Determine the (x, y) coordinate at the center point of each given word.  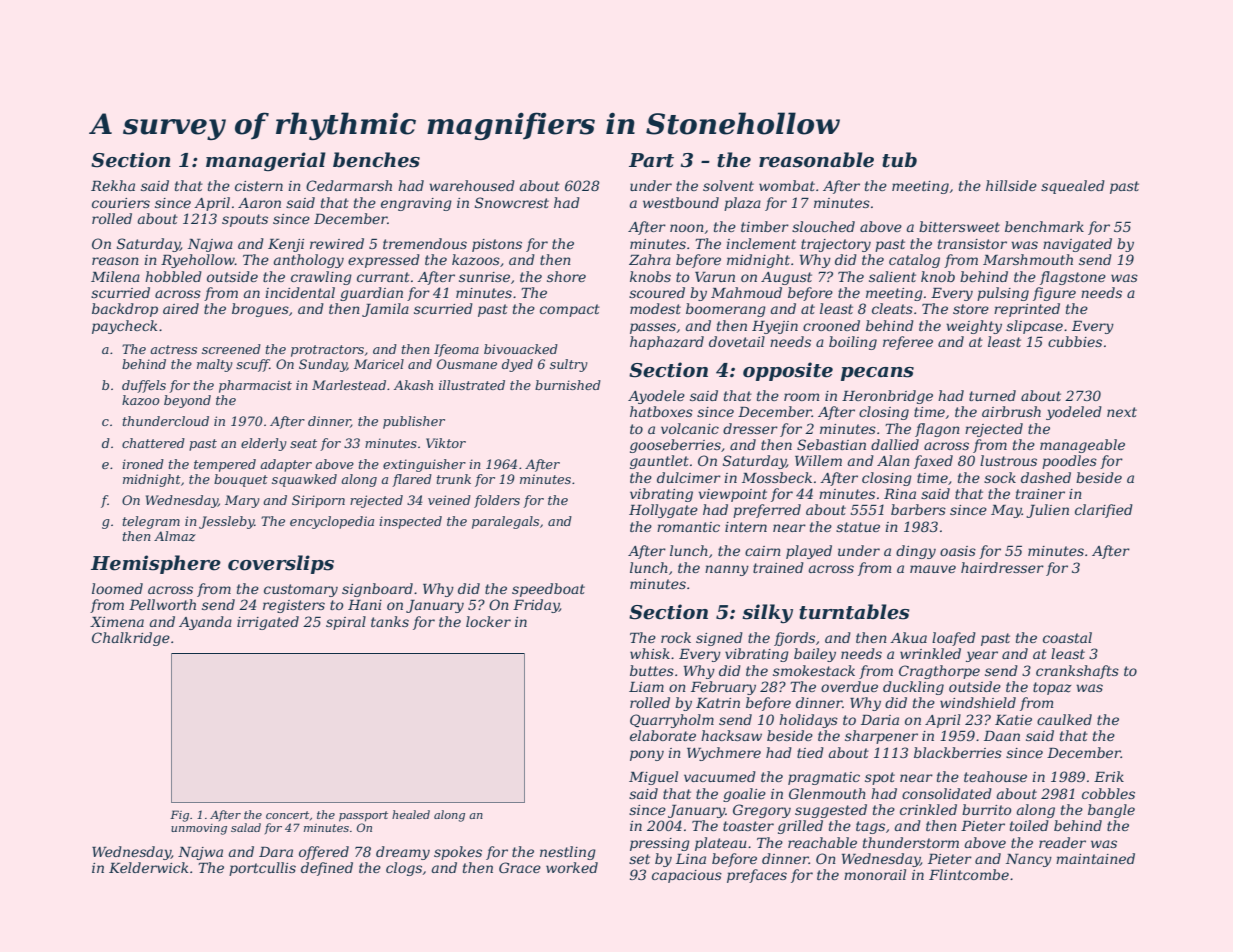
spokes (458, 853)
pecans (877, 374)
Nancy (1029, 860)
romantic (688, 527)
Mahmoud (746, 292)
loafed (954, 639)
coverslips (281, 564)
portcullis (262, 869)
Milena (115, 276)
